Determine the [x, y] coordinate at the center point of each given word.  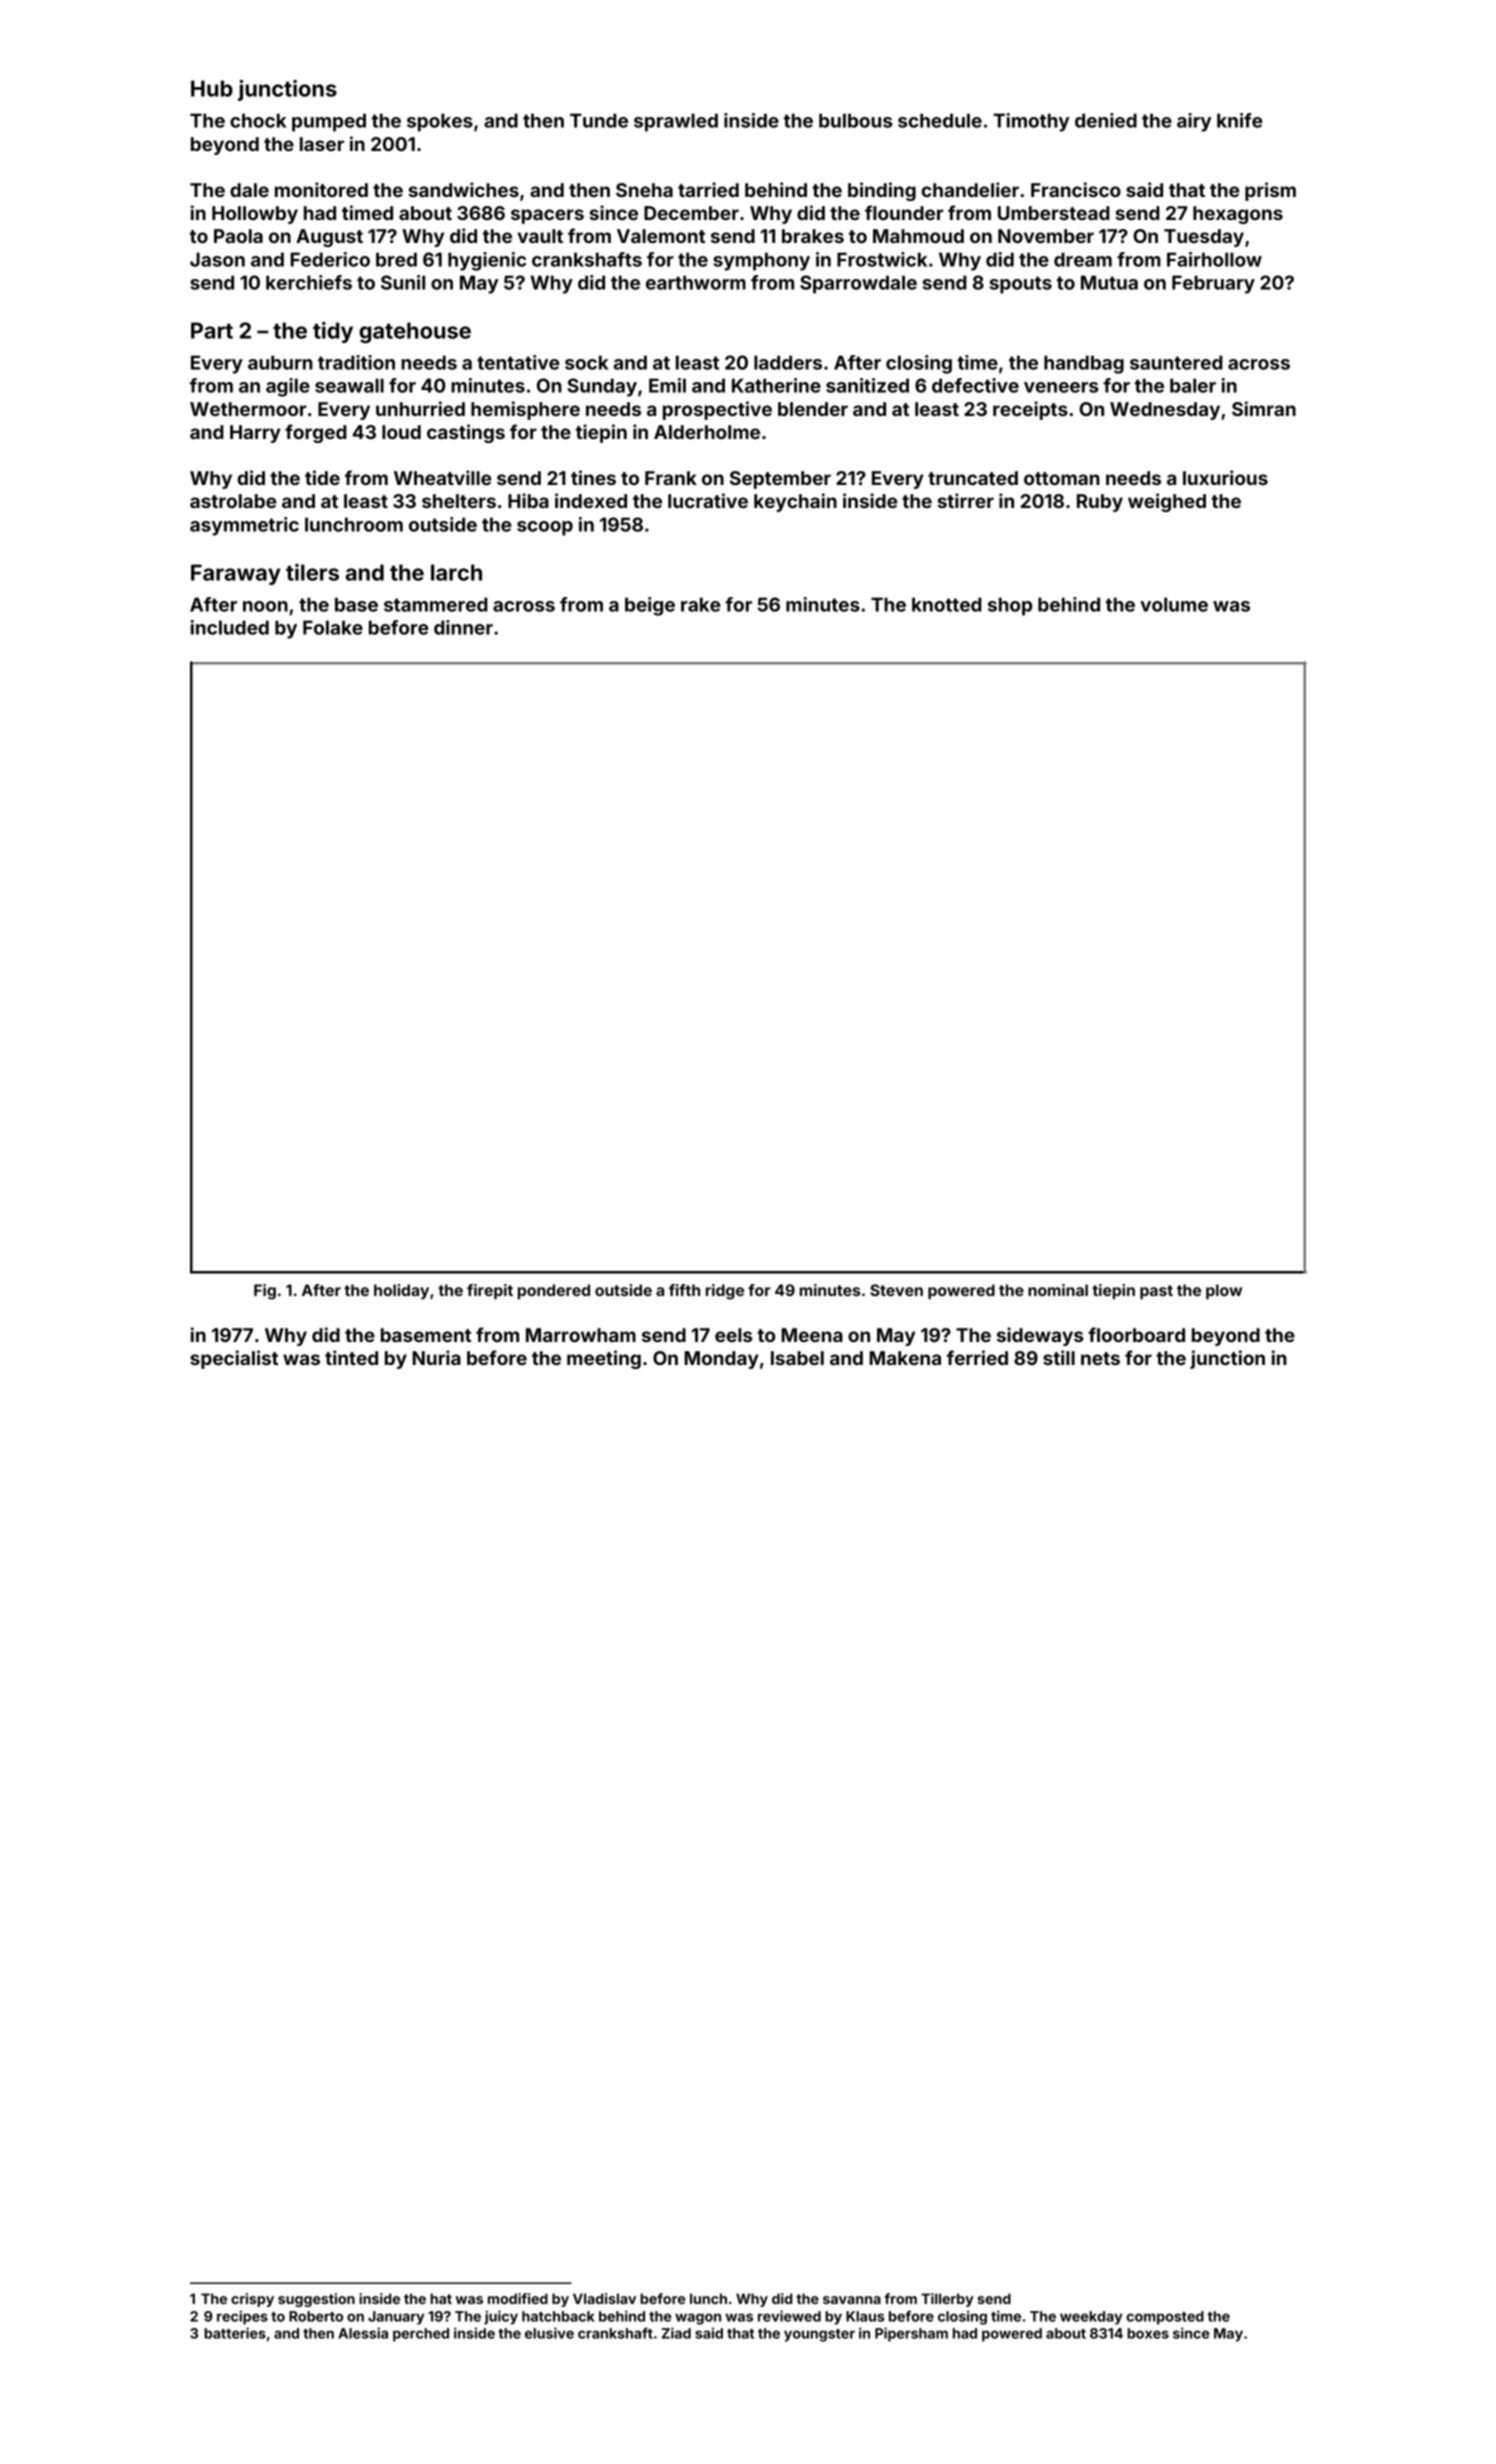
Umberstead [1054, 213]
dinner [463, 627]
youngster [819, 2335]
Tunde [599, 120]
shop [1010, 606]
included [229, 627]
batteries [235, 2333]
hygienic [487, 261]
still [1059, 1357]
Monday [721, 1360]
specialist [234, 1359]
